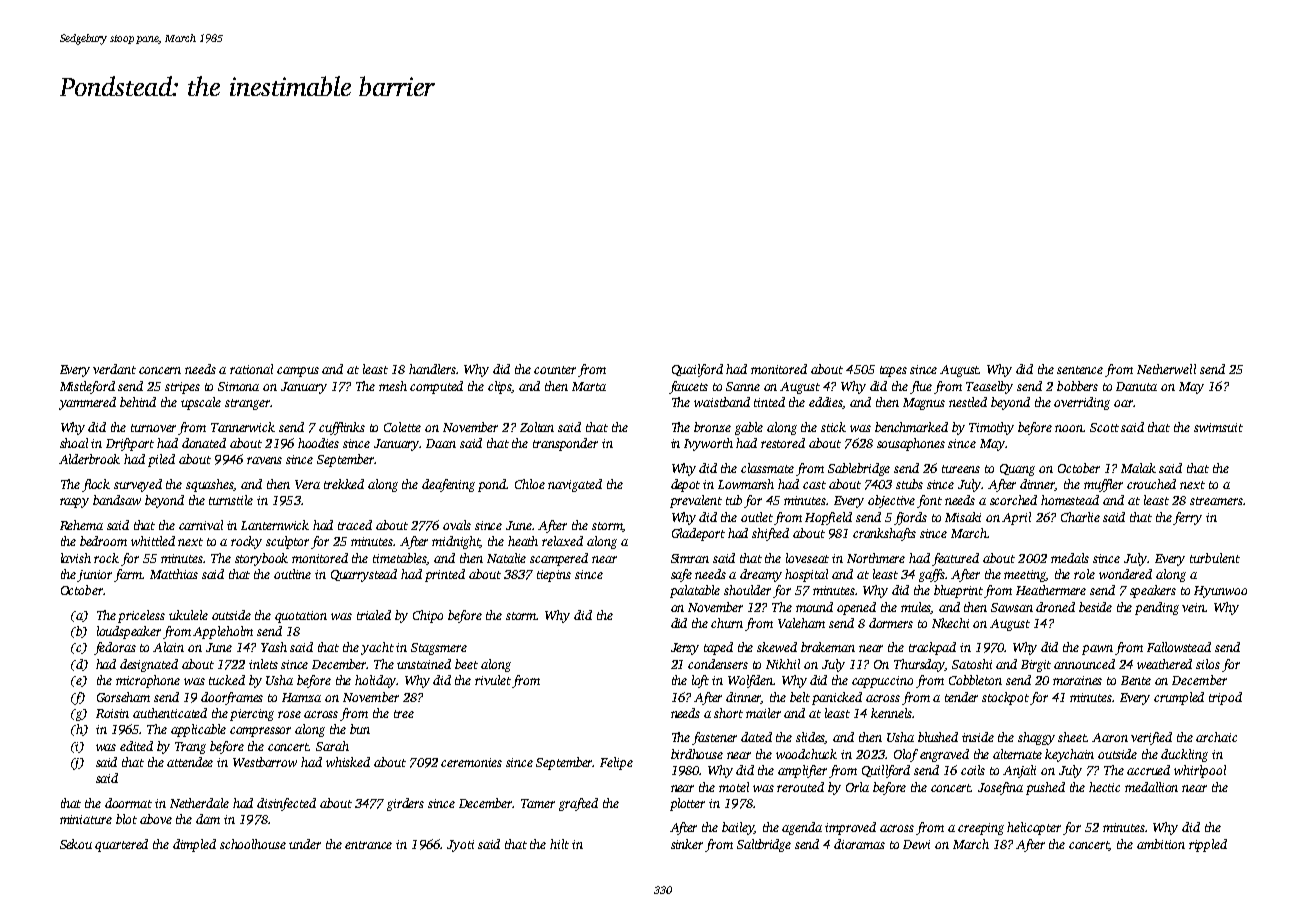 The image size is (1308, 924). I want to click on hilt, so click(559, 844).
